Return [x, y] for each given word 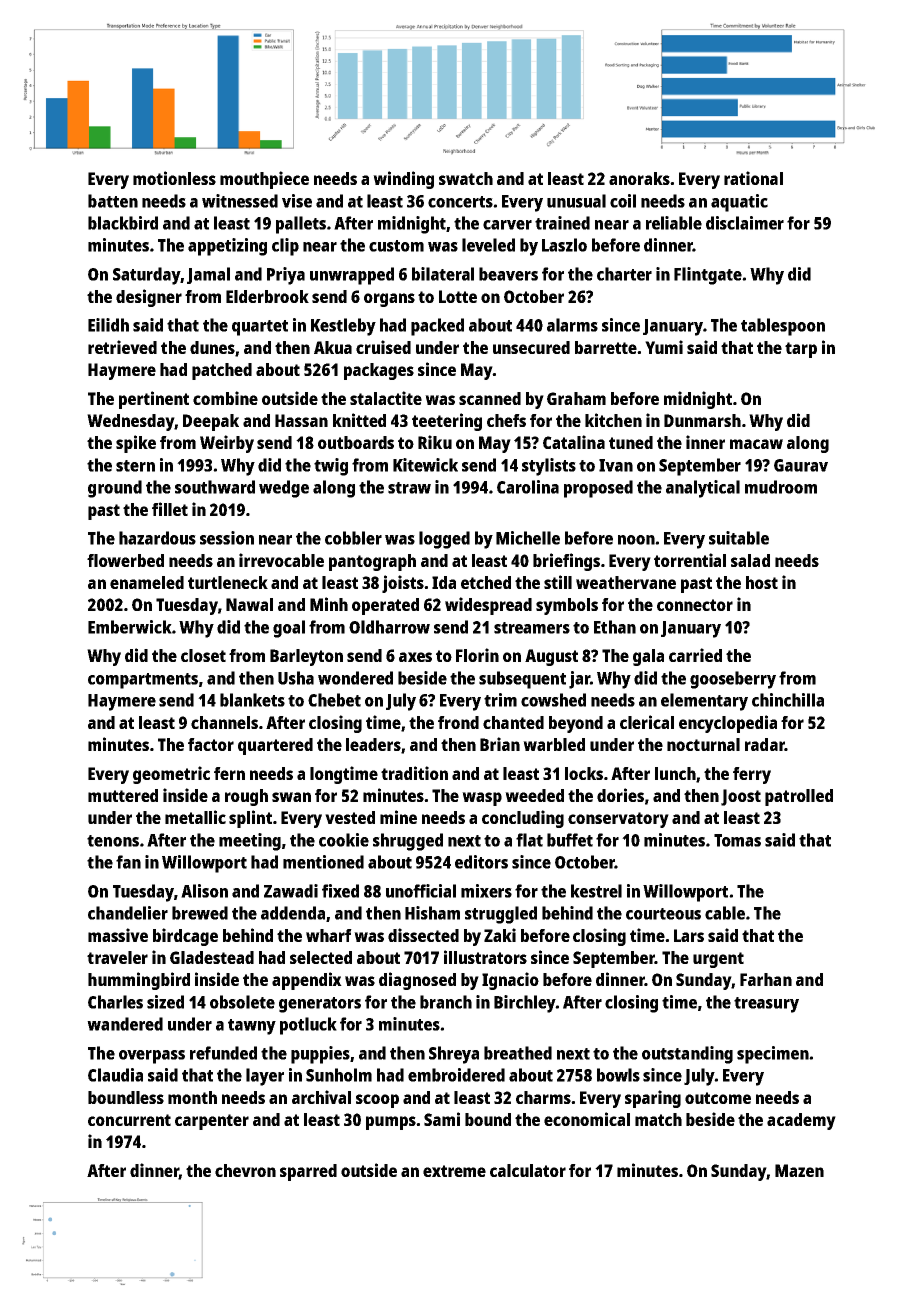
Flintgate [708, 276]
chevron [245, 1170]
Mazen [799, 1170]
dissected [423, 935]
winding [403, 180]
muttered [123, 795]
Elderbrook [267, 296]
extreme [454, 1171]
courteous [663, 914]
